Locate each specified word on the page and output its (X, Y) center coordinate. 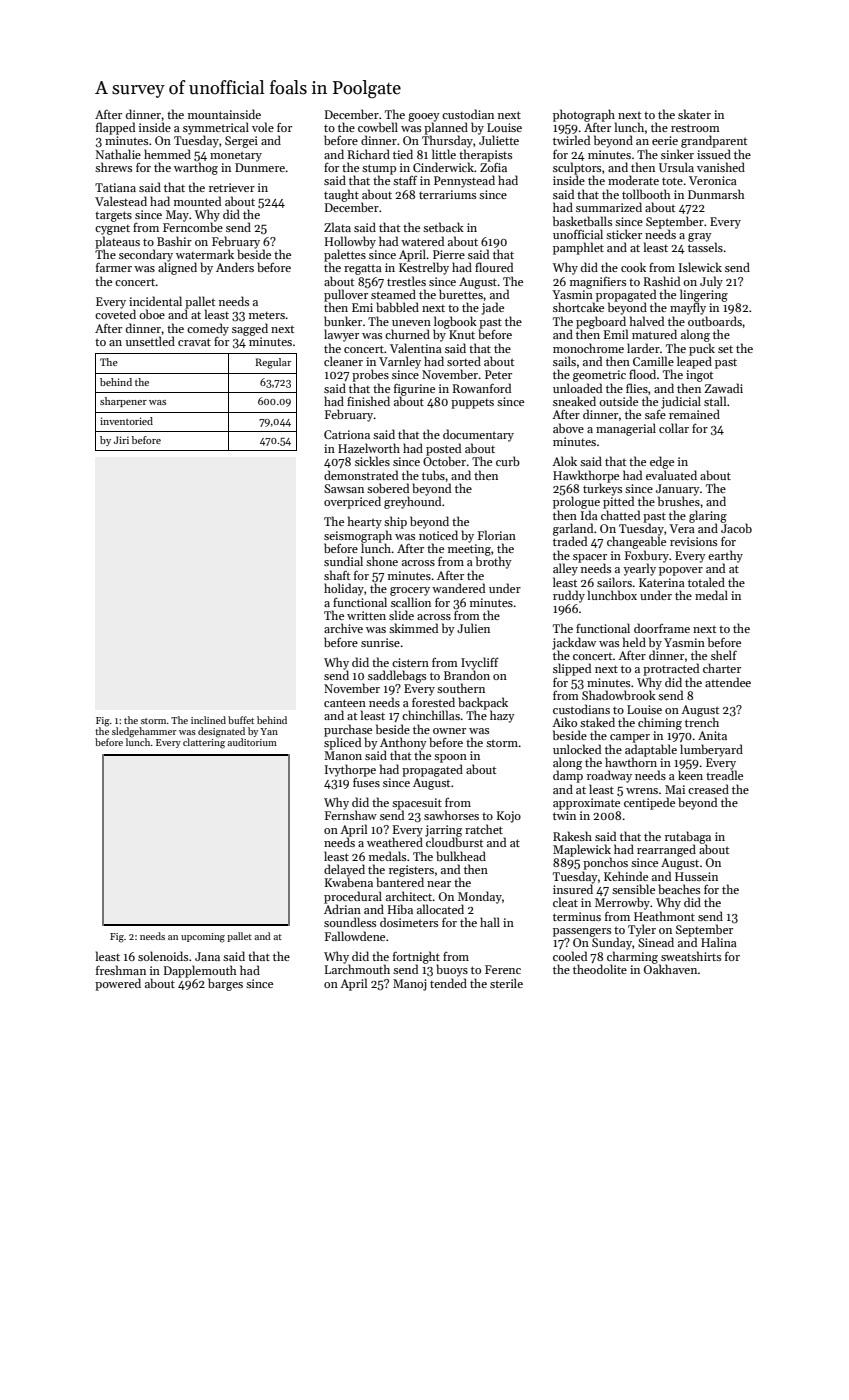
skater (694, 114)
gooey (424, 117)
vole (263, 127)
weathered (395, 842)
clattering (204, 743)
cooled (570, 956)
